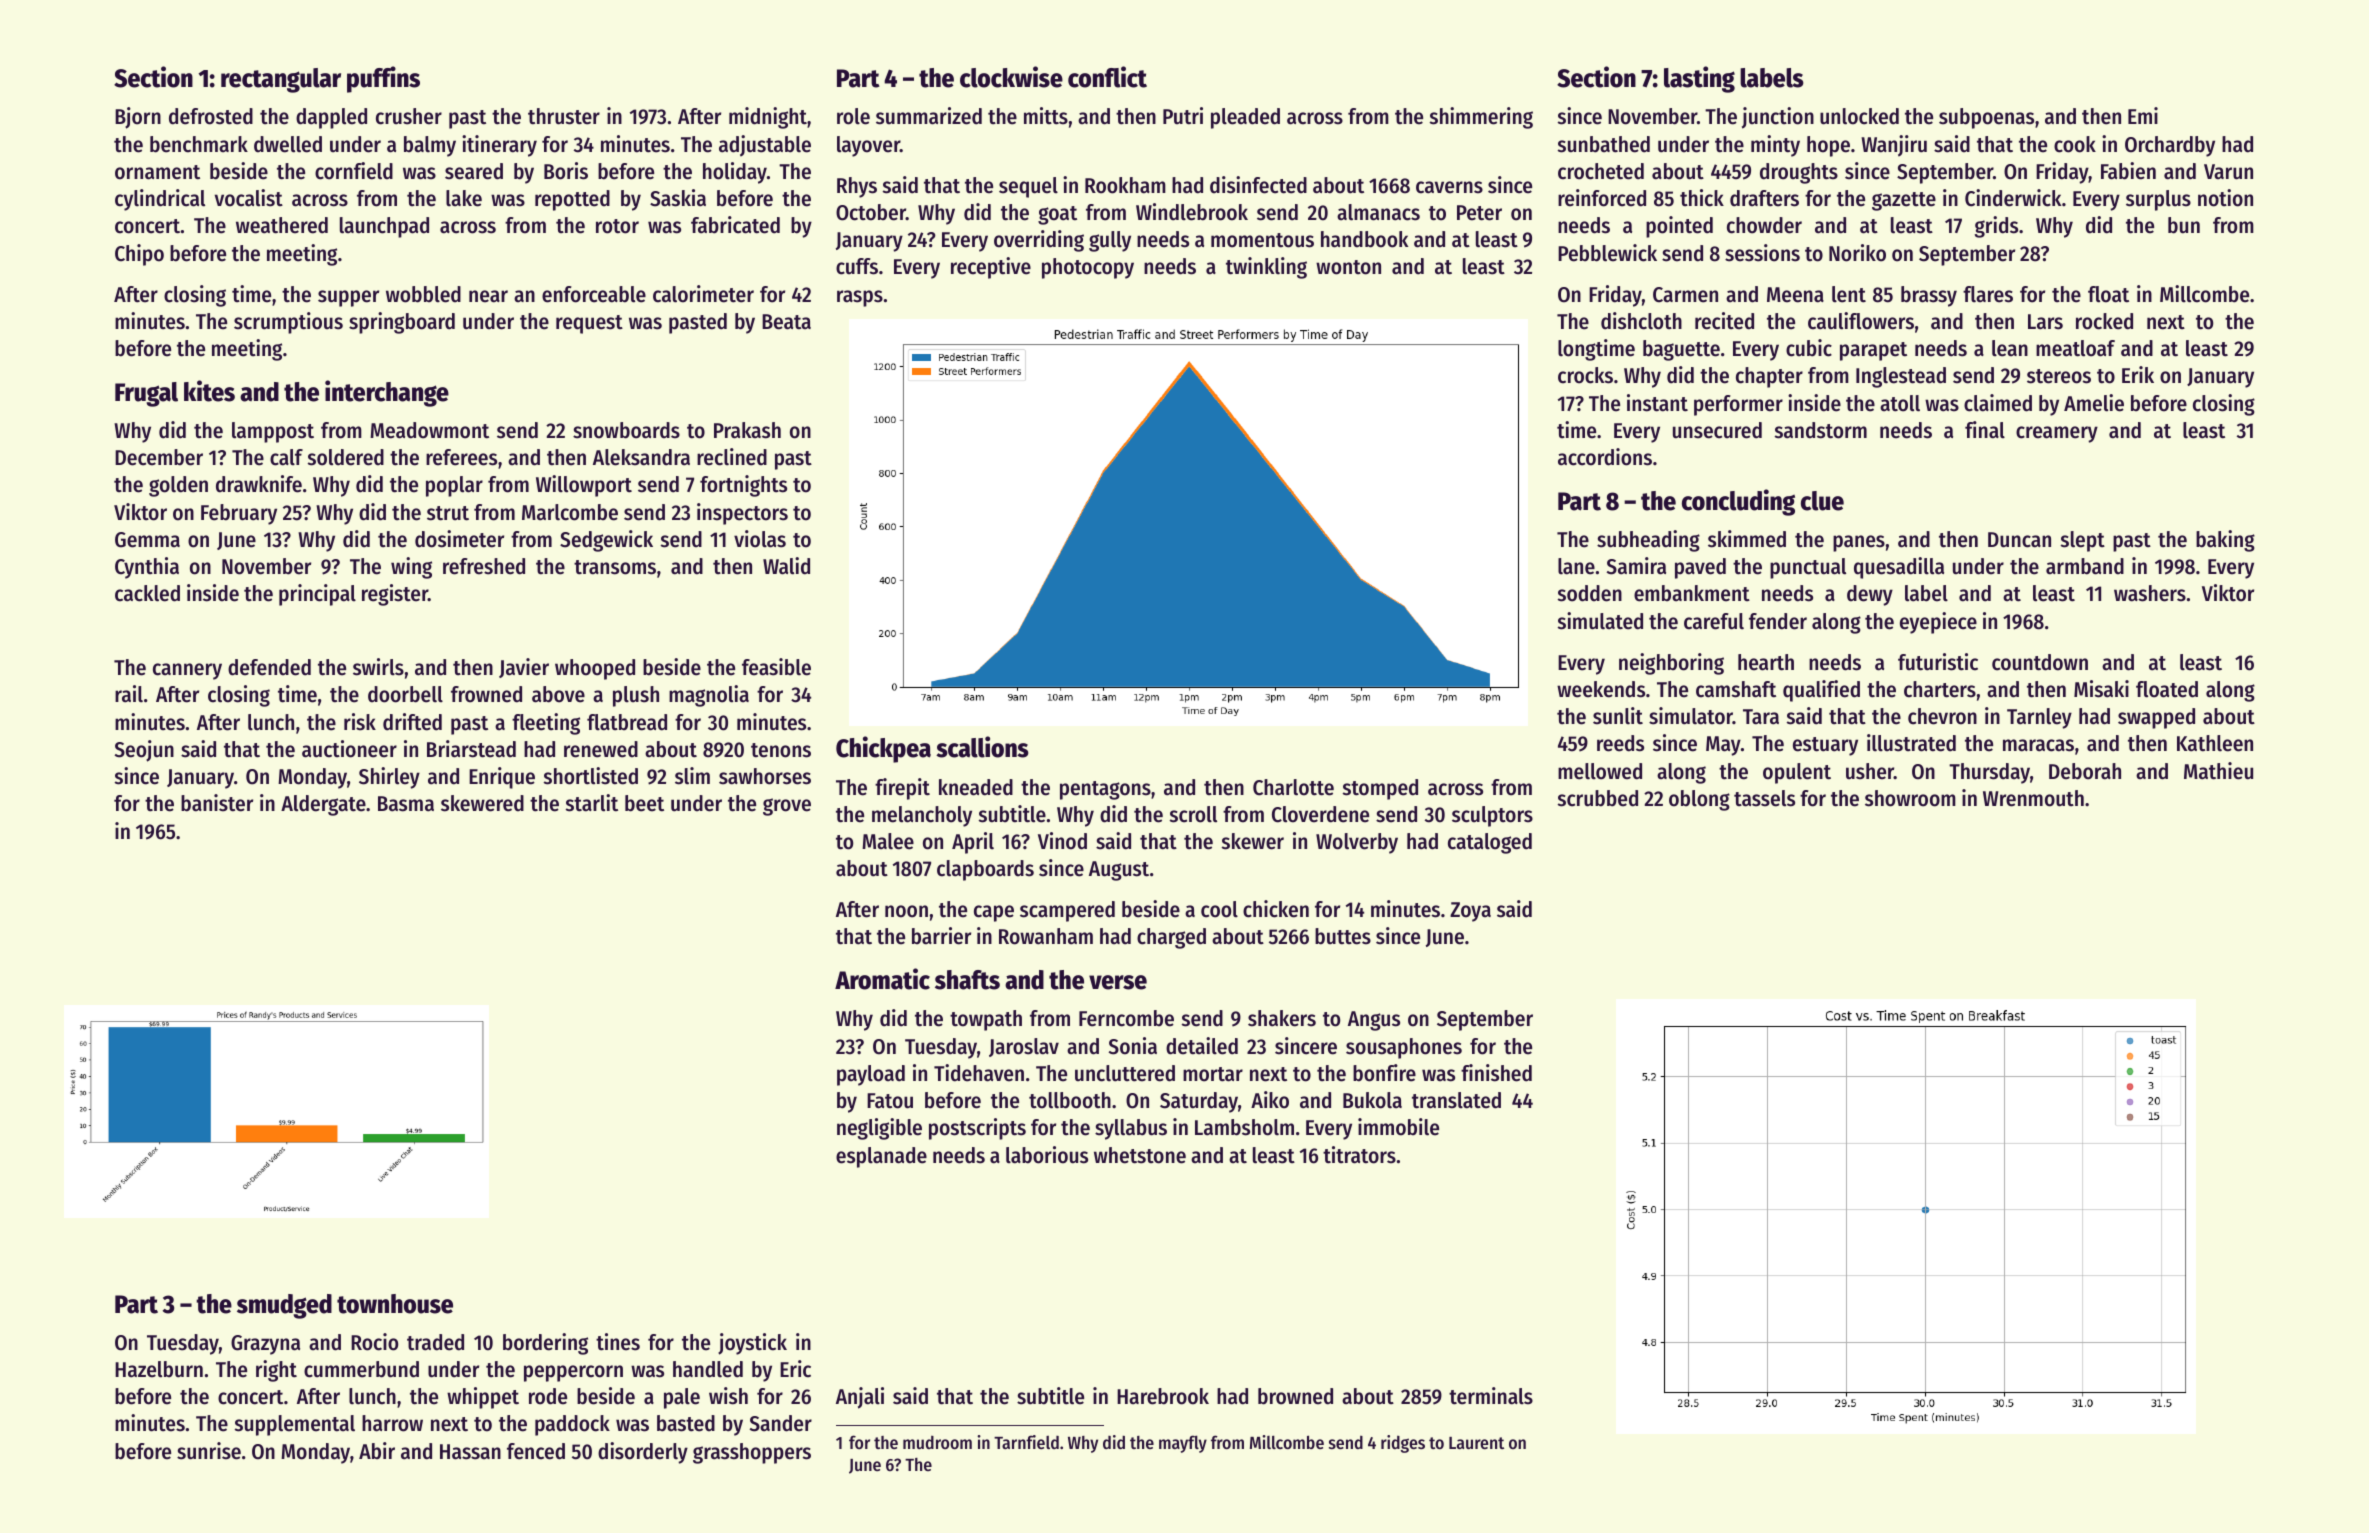 This screenshot has width=2369, height=1533. I want to click on rocked, so click(2104, 321).
